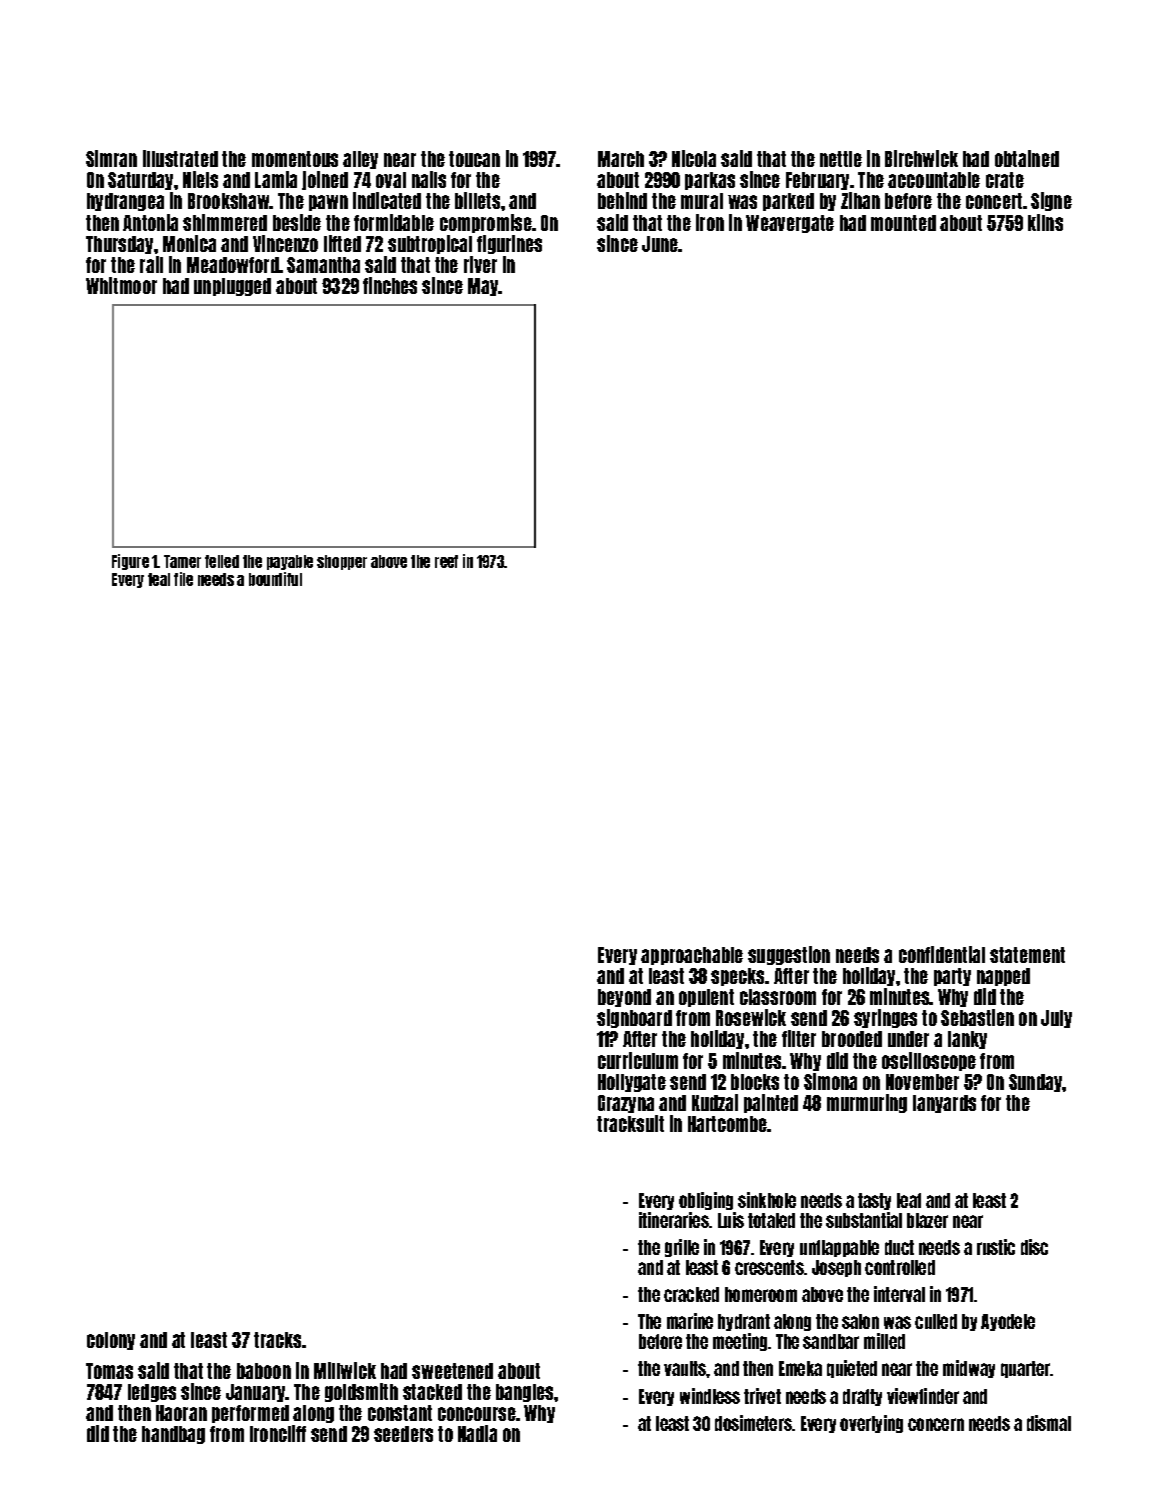  I want to click on billets, so click(477, 200).
